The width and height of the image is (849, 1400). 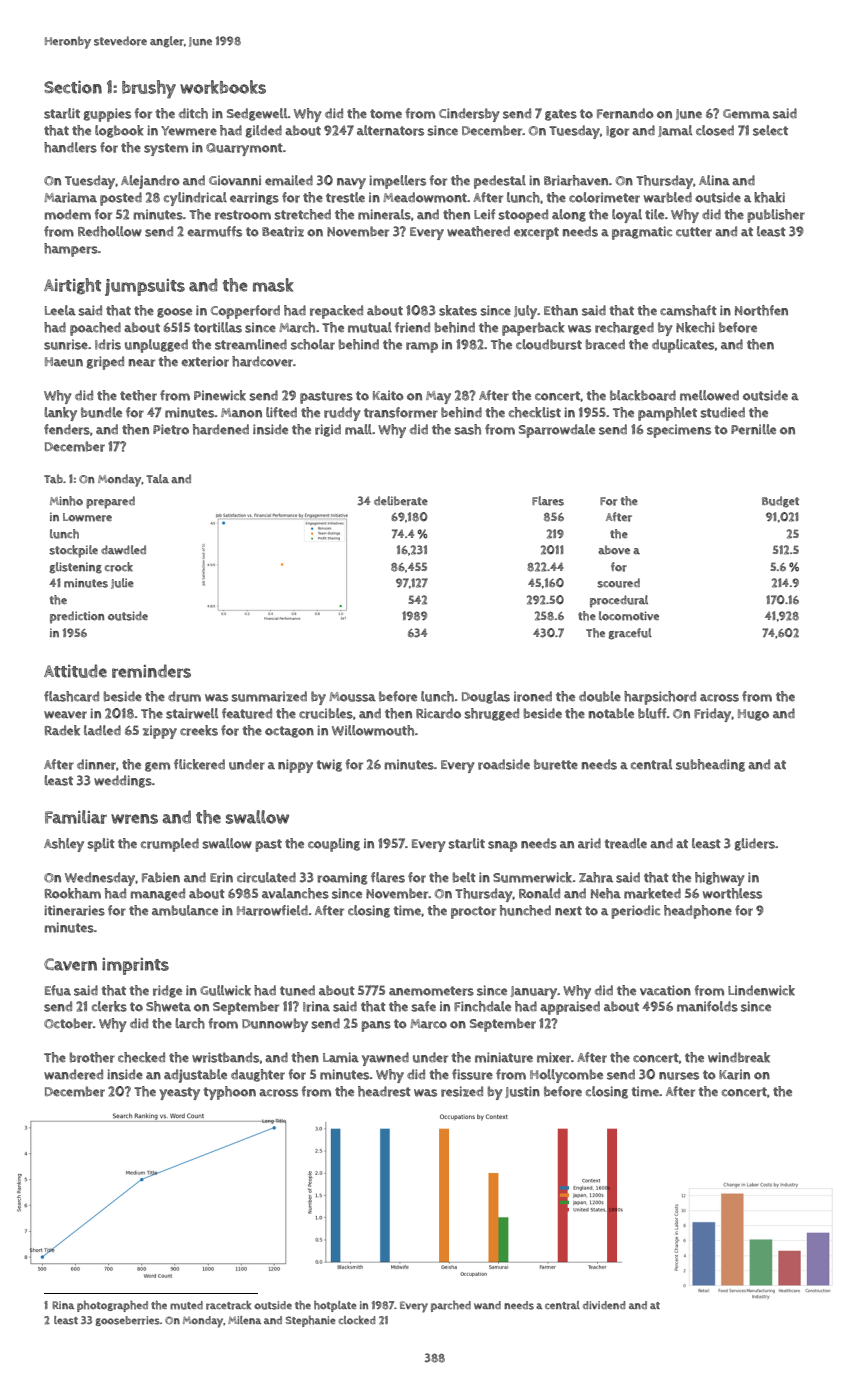 What do you see at coordinates (438, 713) in the image?
I see `Ricardo` at bounding box center [438, 713].
